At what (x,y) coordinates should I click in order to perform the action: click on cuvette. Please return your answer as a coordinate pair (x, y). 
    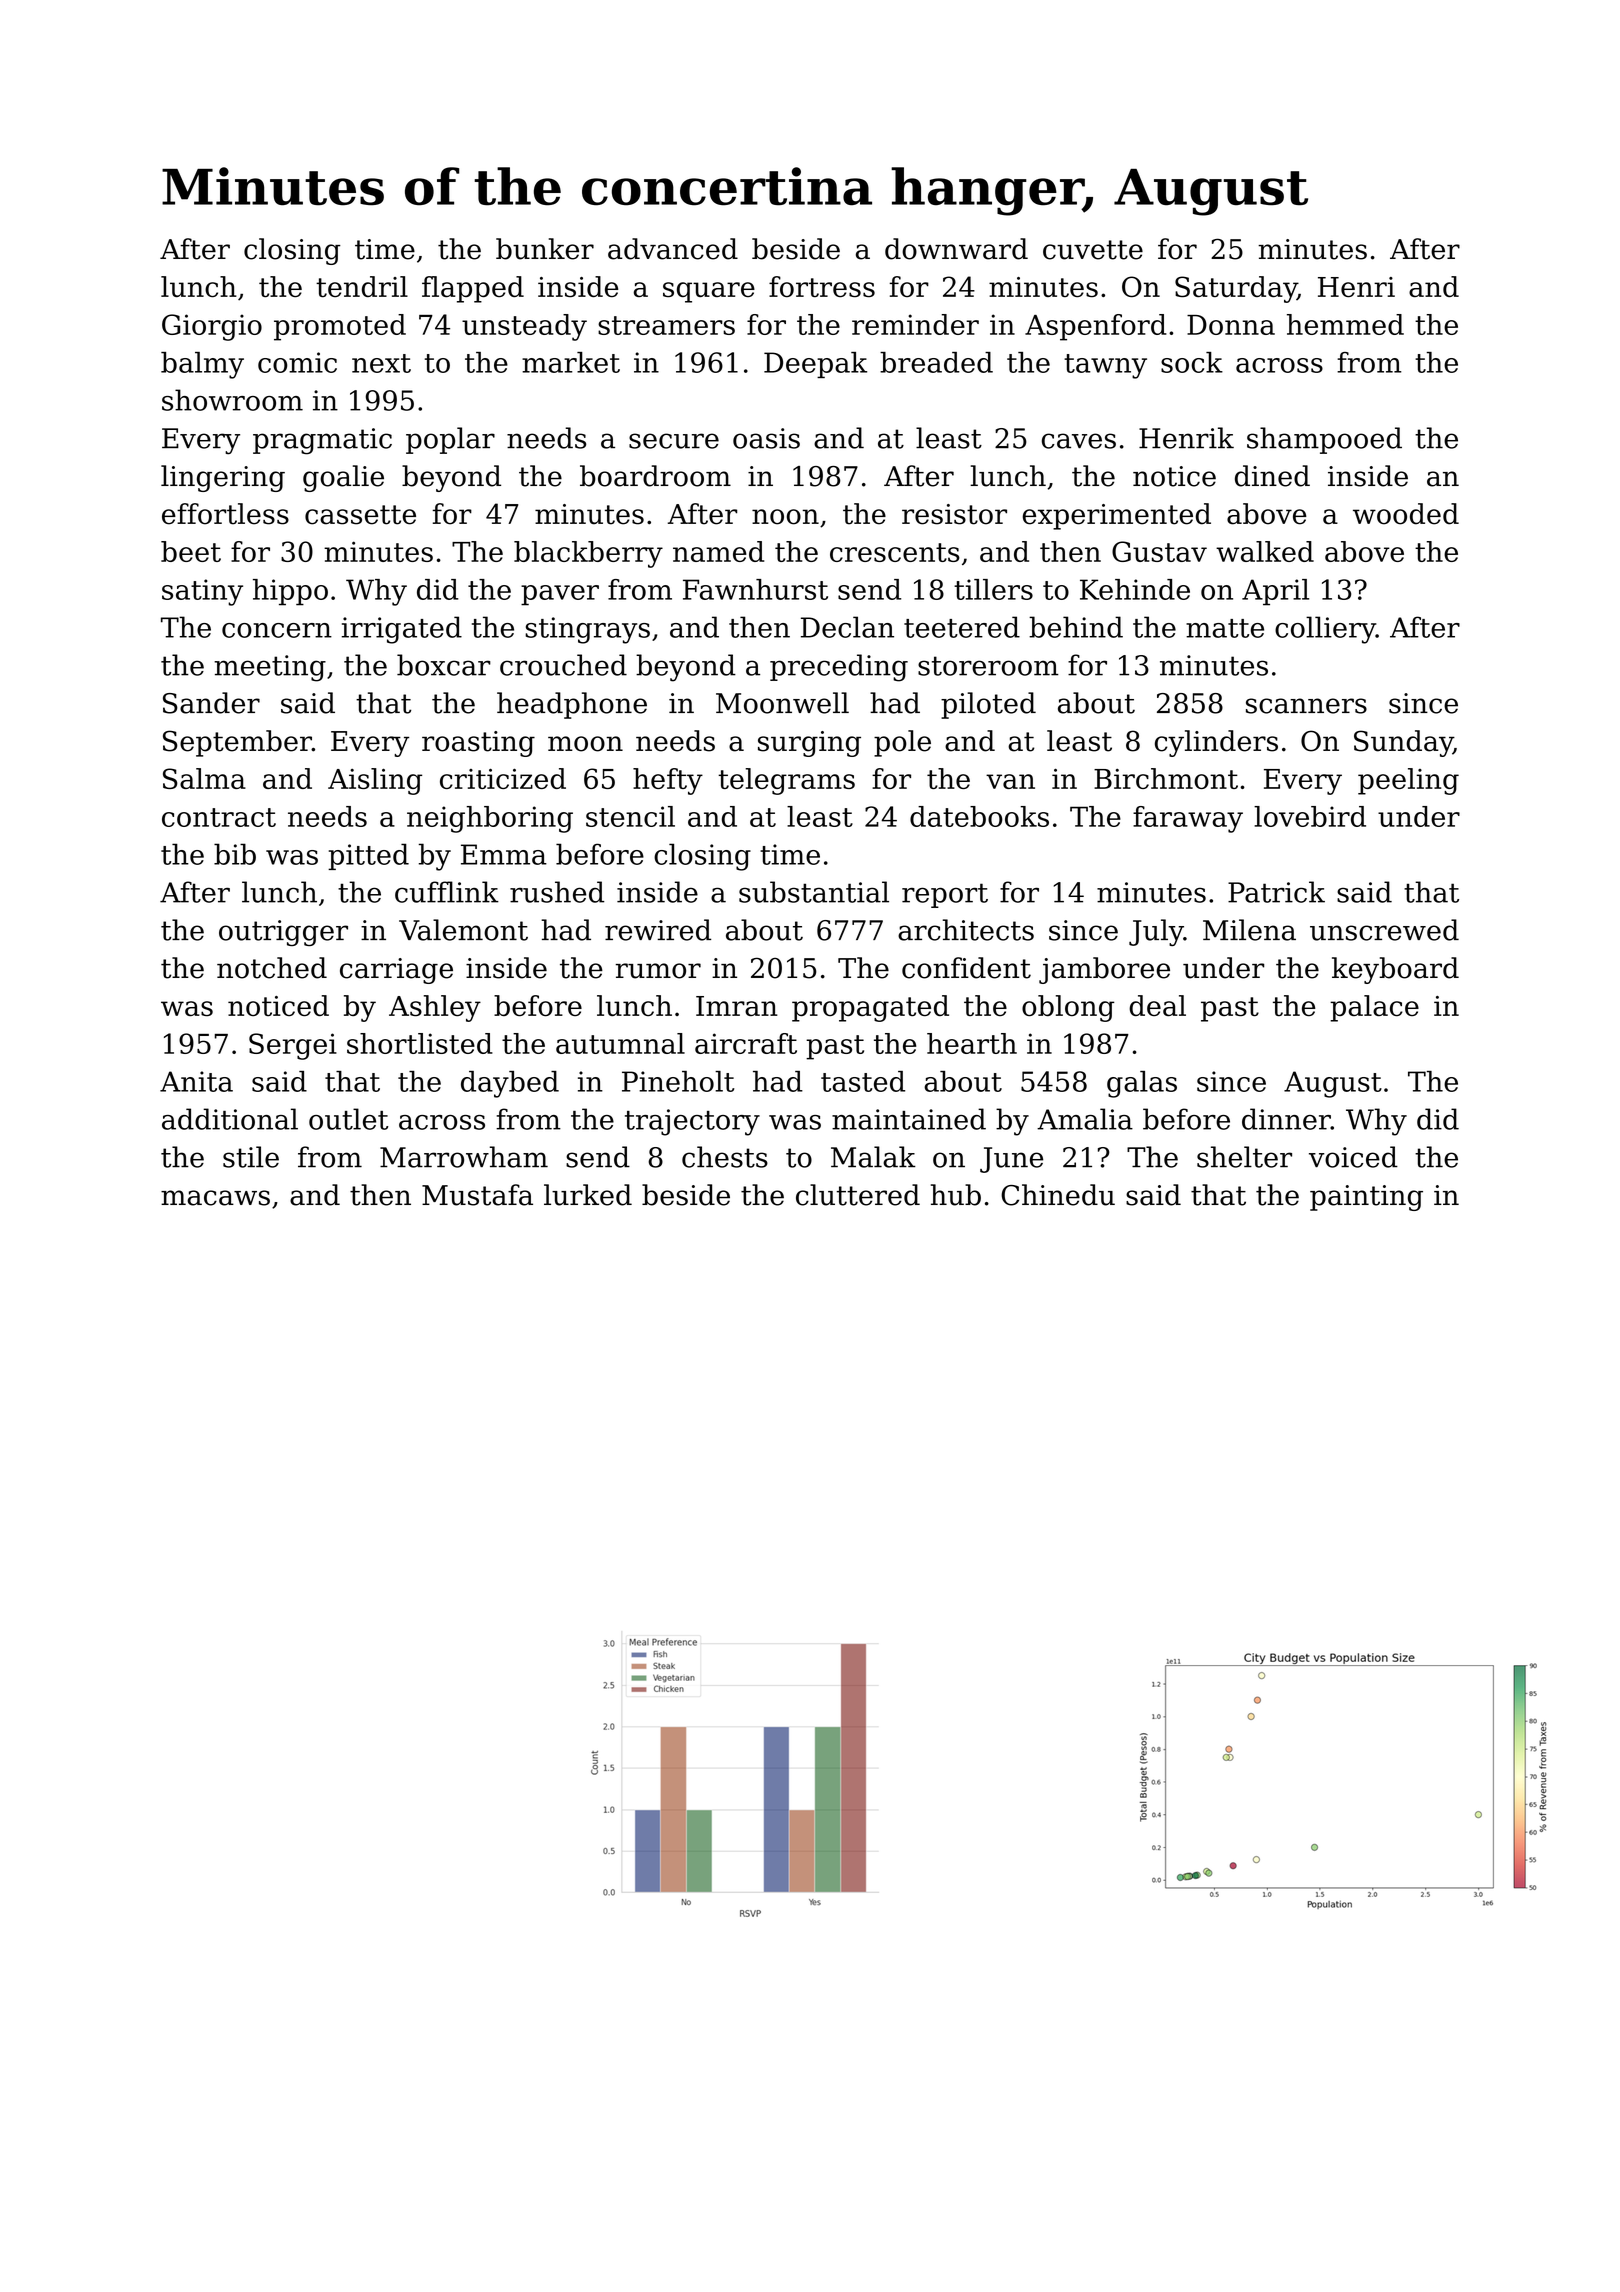
    Looking at the image, I should click on (1093, 250).
